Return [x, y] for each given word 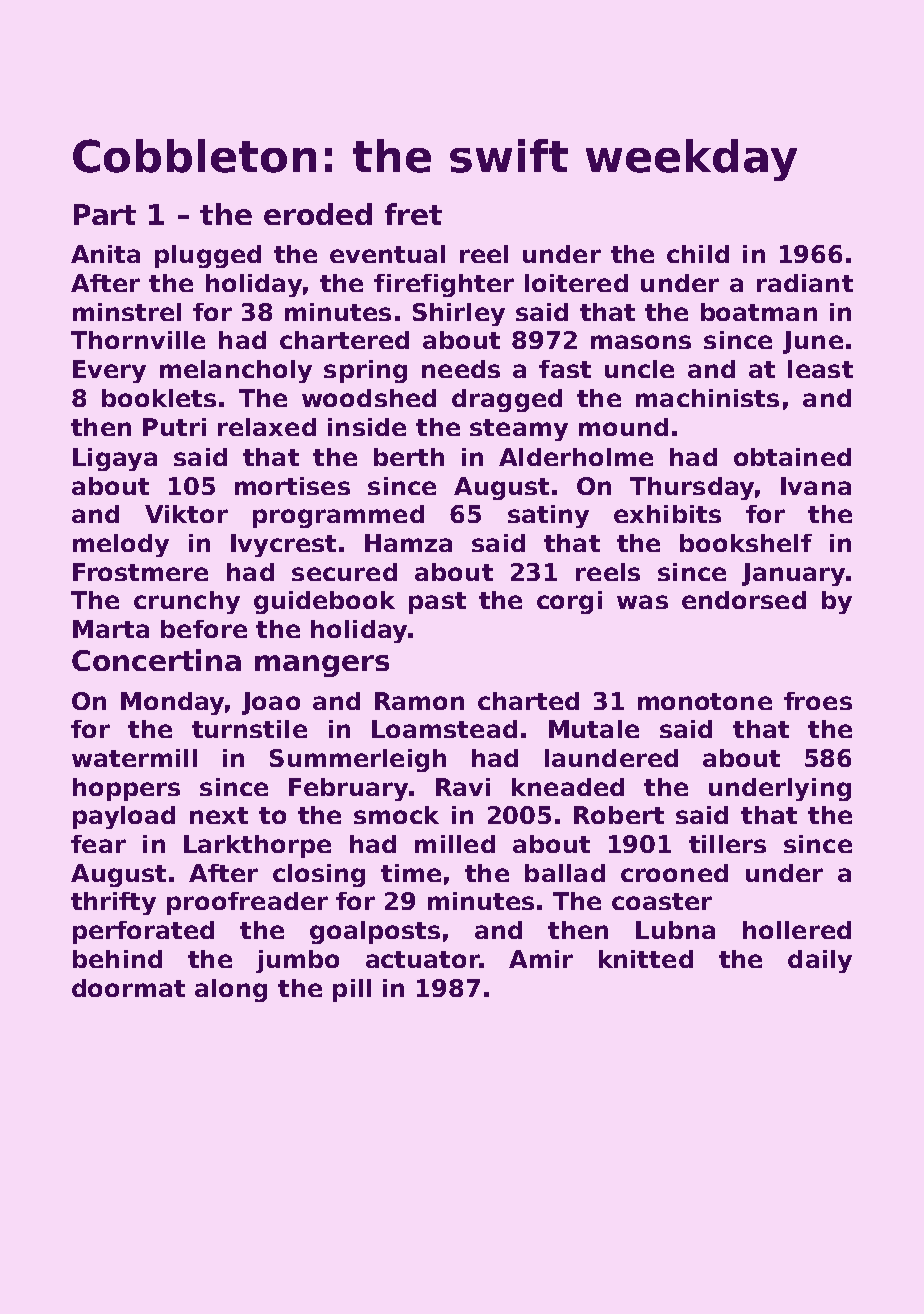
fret [413, 214]
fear [98, 844]
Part [105, 214]
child [698, 254]
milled [455, 844]
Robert [619, 815]
